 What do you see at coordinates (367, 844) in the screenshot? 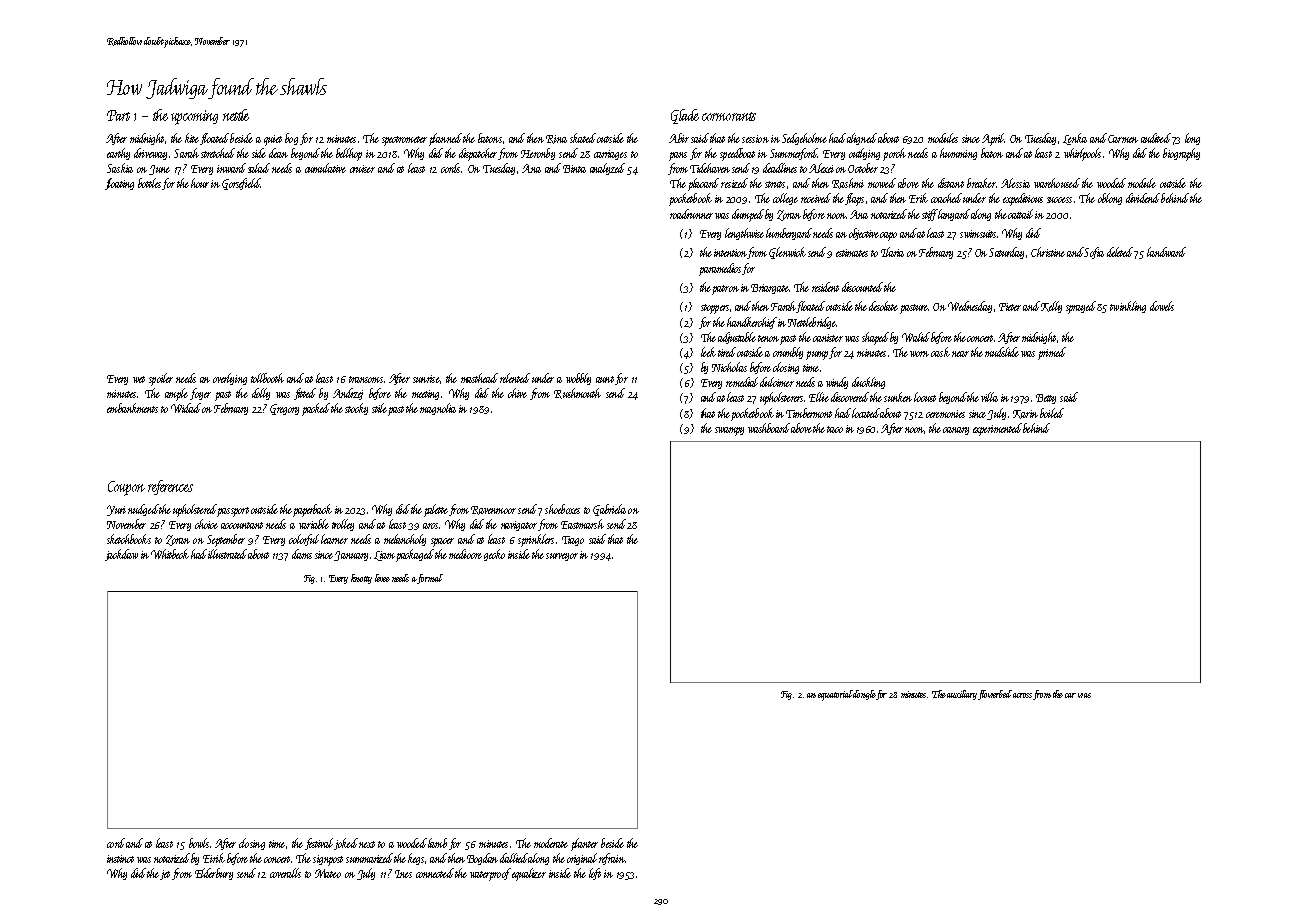
I see `next` at bounding box center [367, 844].
